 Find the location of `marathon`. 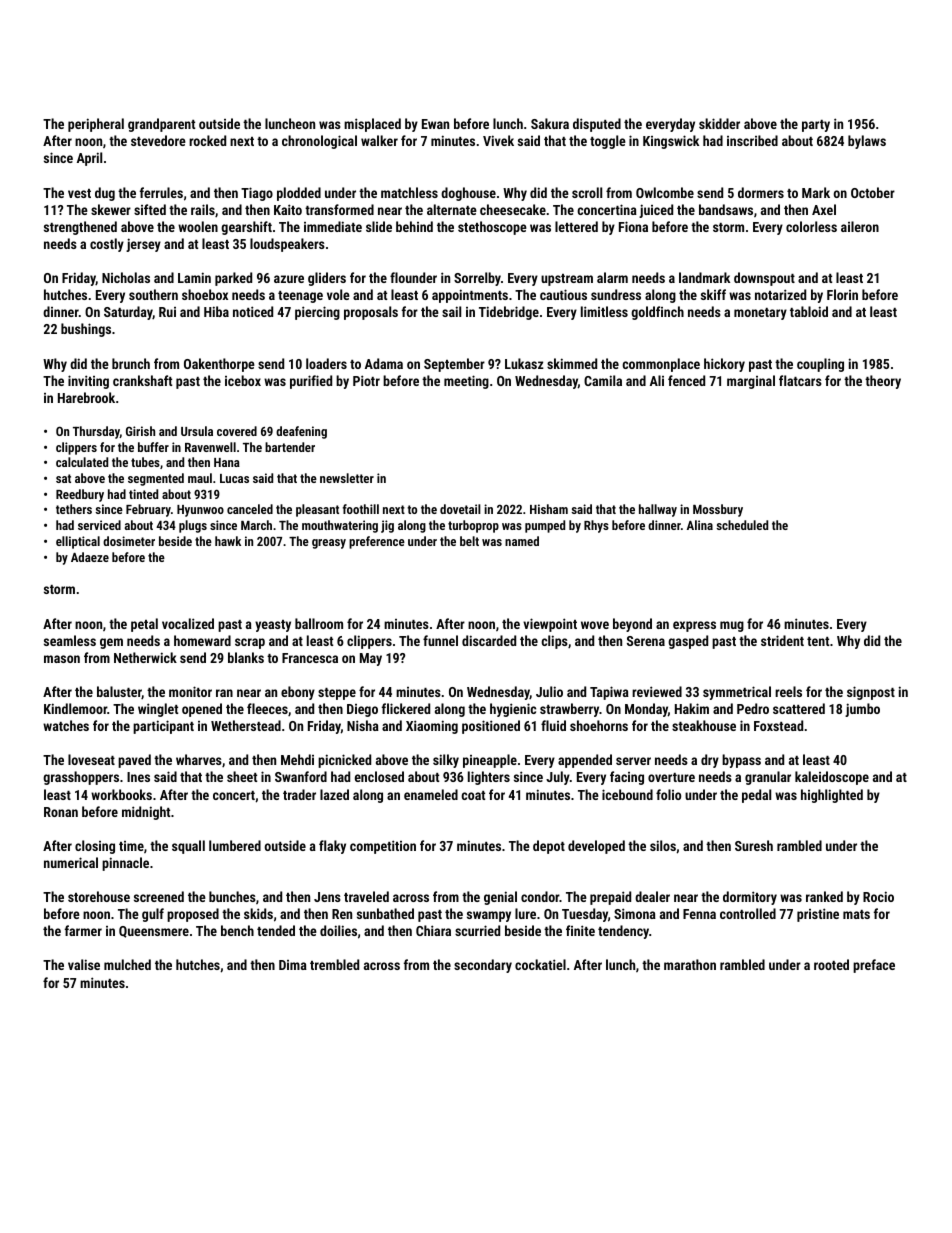

marathon is located at coordinates (690, 964).
